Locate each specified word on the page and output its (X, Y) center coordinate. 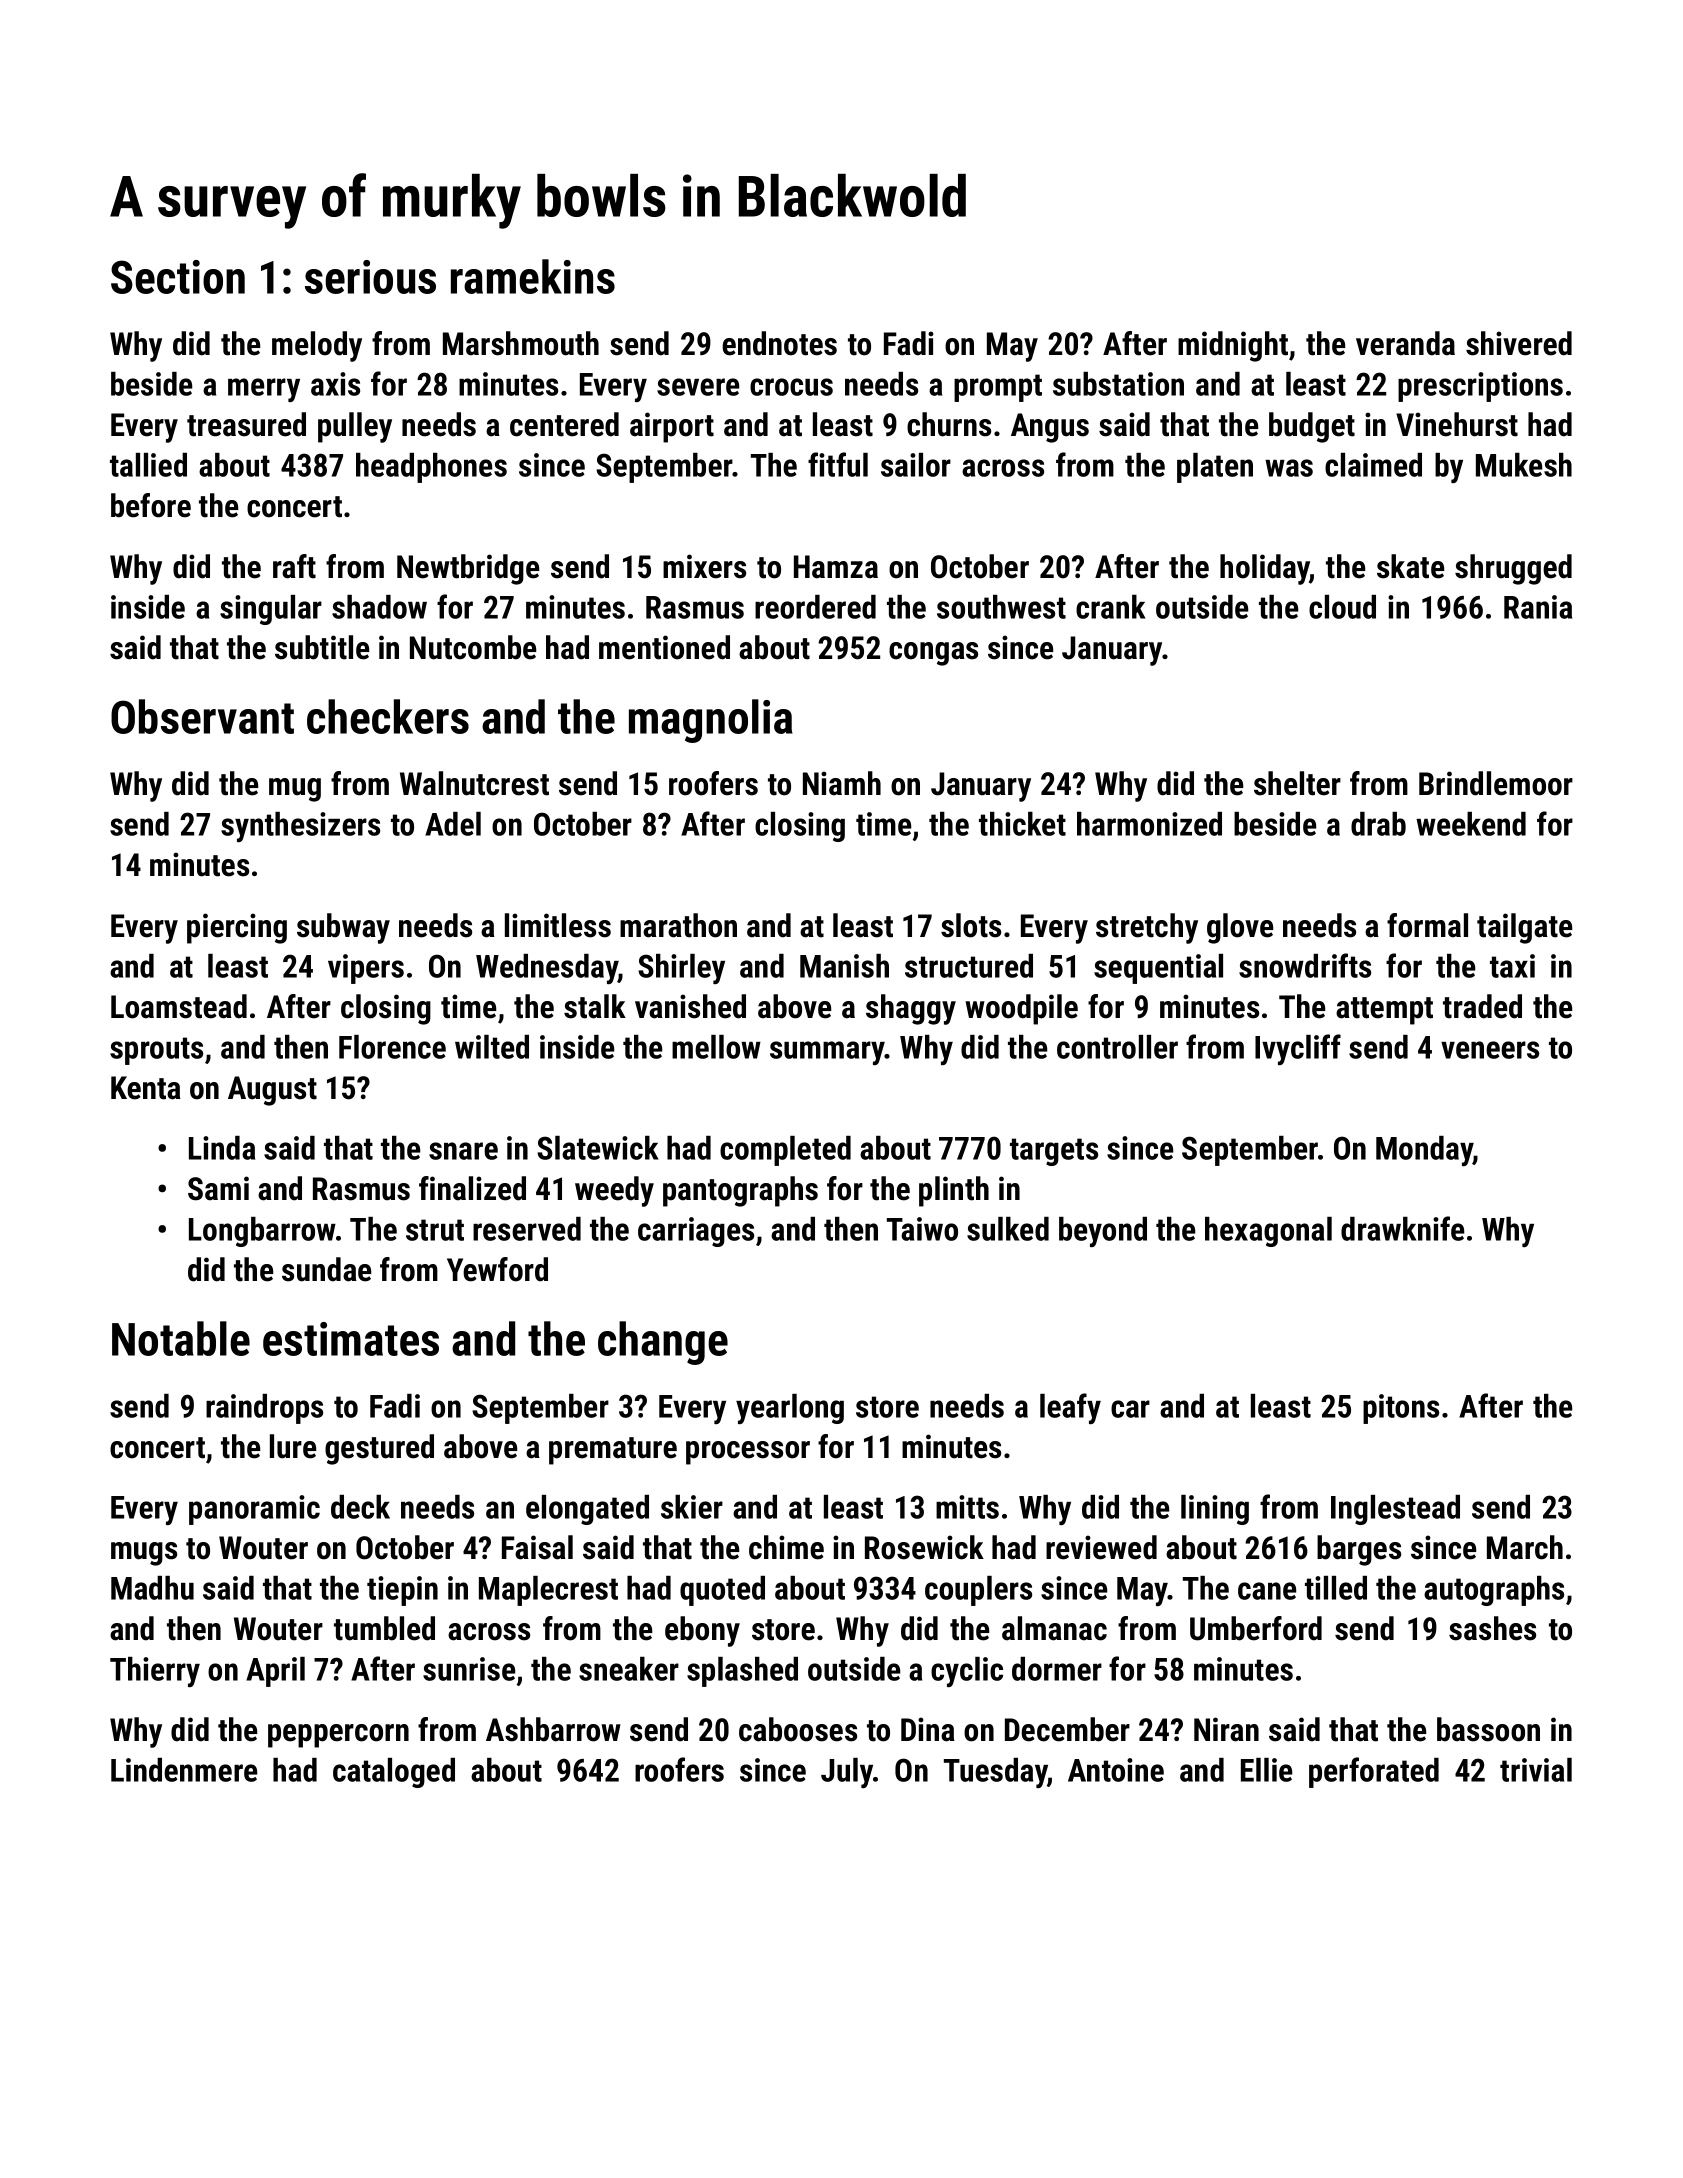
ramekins (533, 276)
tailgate (1524, 928)
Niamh (842, 783)
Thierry (155, 1672)
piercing (237, 928)
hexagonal (1268, 1232)
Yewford (497, 1269)
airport (672, 427)
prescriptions (1480, 387)
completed (785, 1151)
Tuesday (995, 1773)
